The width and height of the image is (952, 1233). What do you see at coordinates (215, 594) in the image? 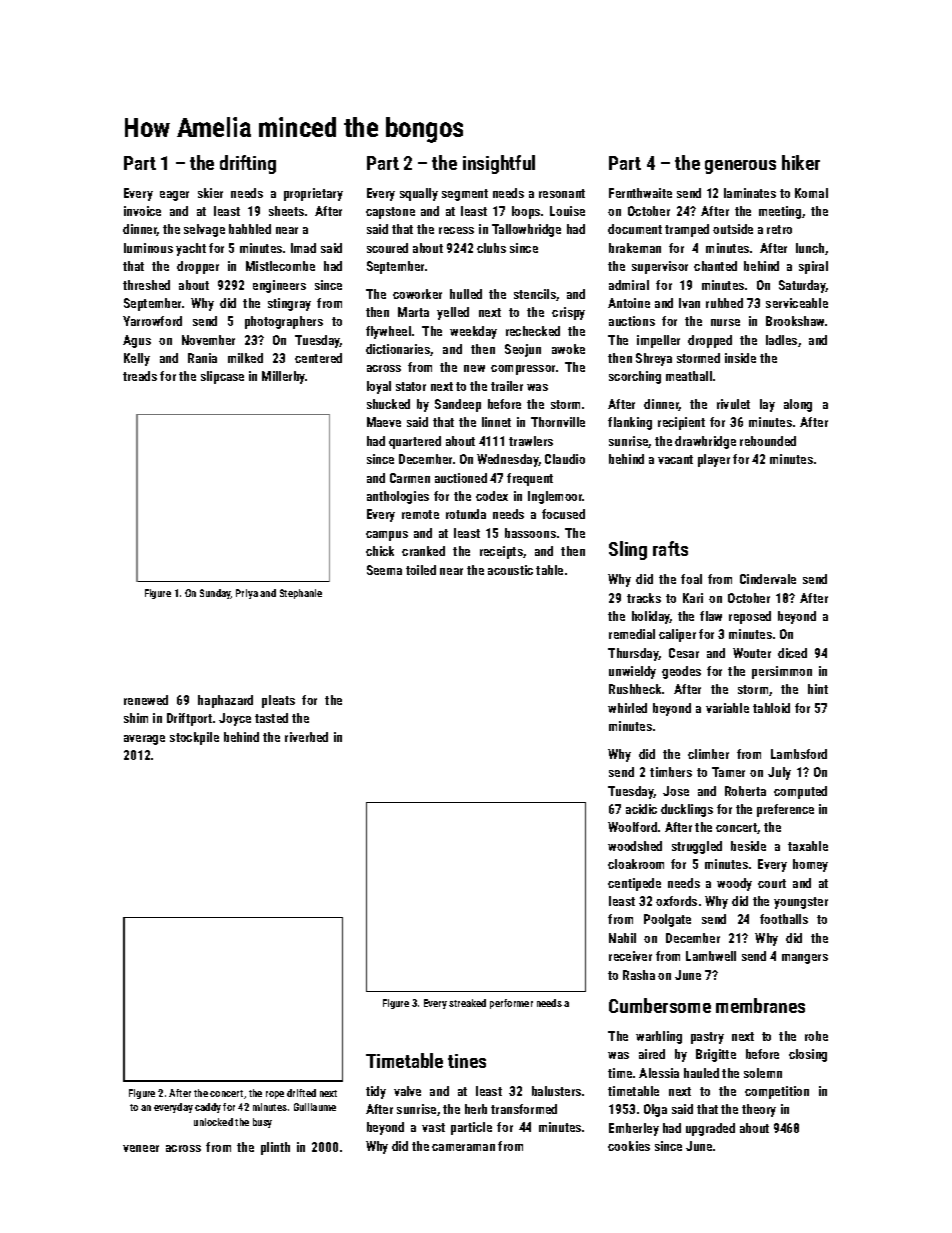
I see `Sunday` at bounding box center [215, 594].
